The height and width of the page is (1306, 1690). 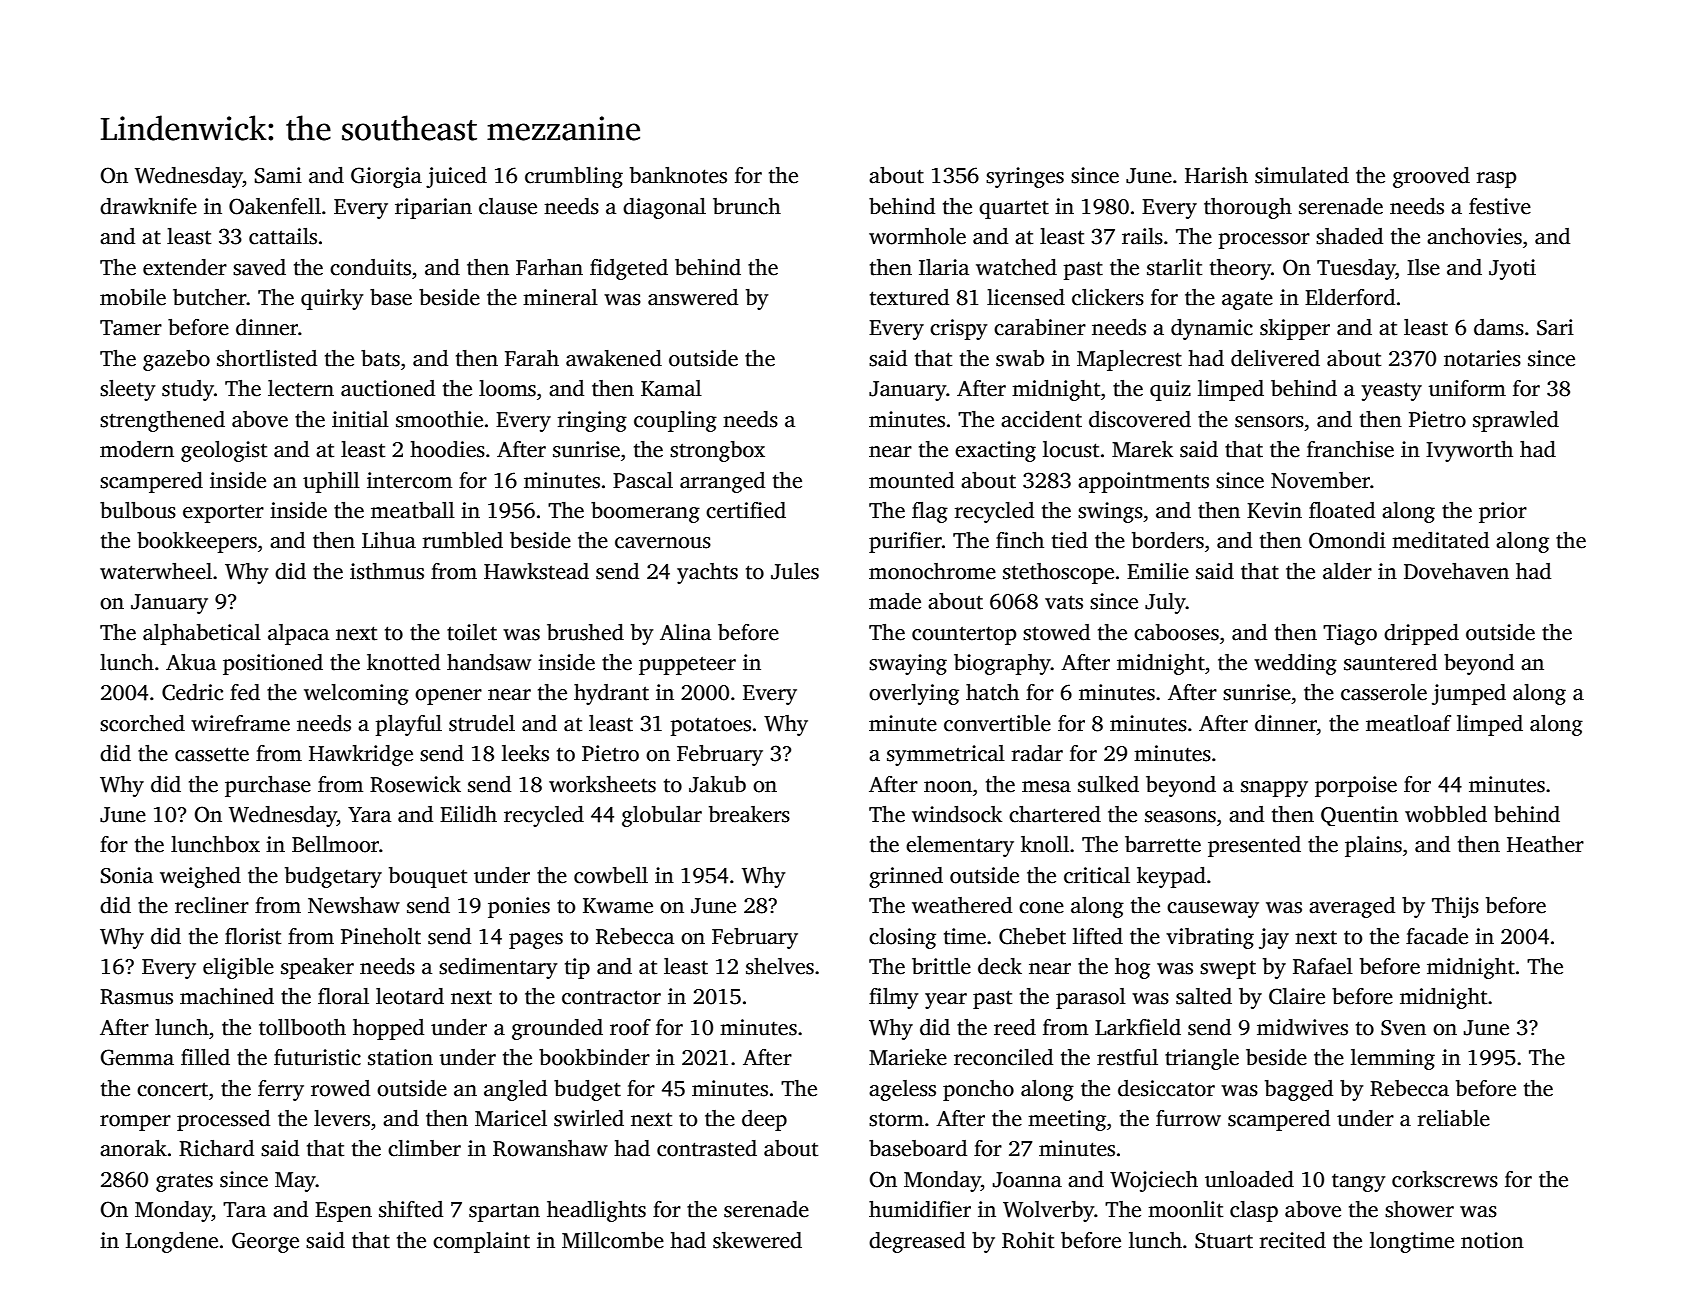 I want to click on juiced, so click(x=456, y=177).
